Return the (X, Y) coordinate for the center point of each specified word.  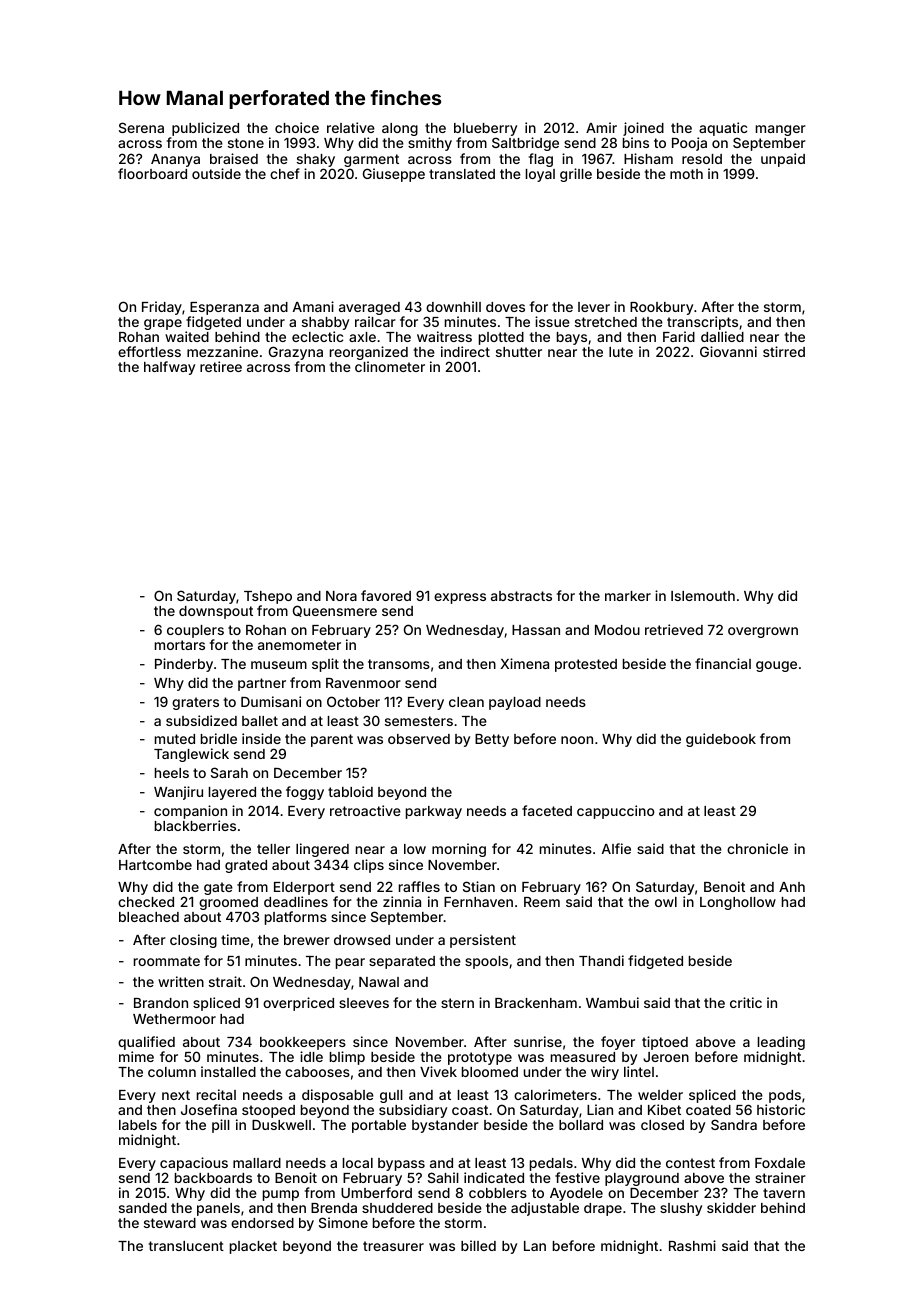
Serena (141, 127)
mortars (180, 645)
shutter (519, 352)
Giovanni (728, 351)
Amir (601, 127)
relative (351, 127)
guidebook (721, 740)
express (460, 598)
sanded (143, 1208)
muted (175, 739)
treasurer (393, 1246)
